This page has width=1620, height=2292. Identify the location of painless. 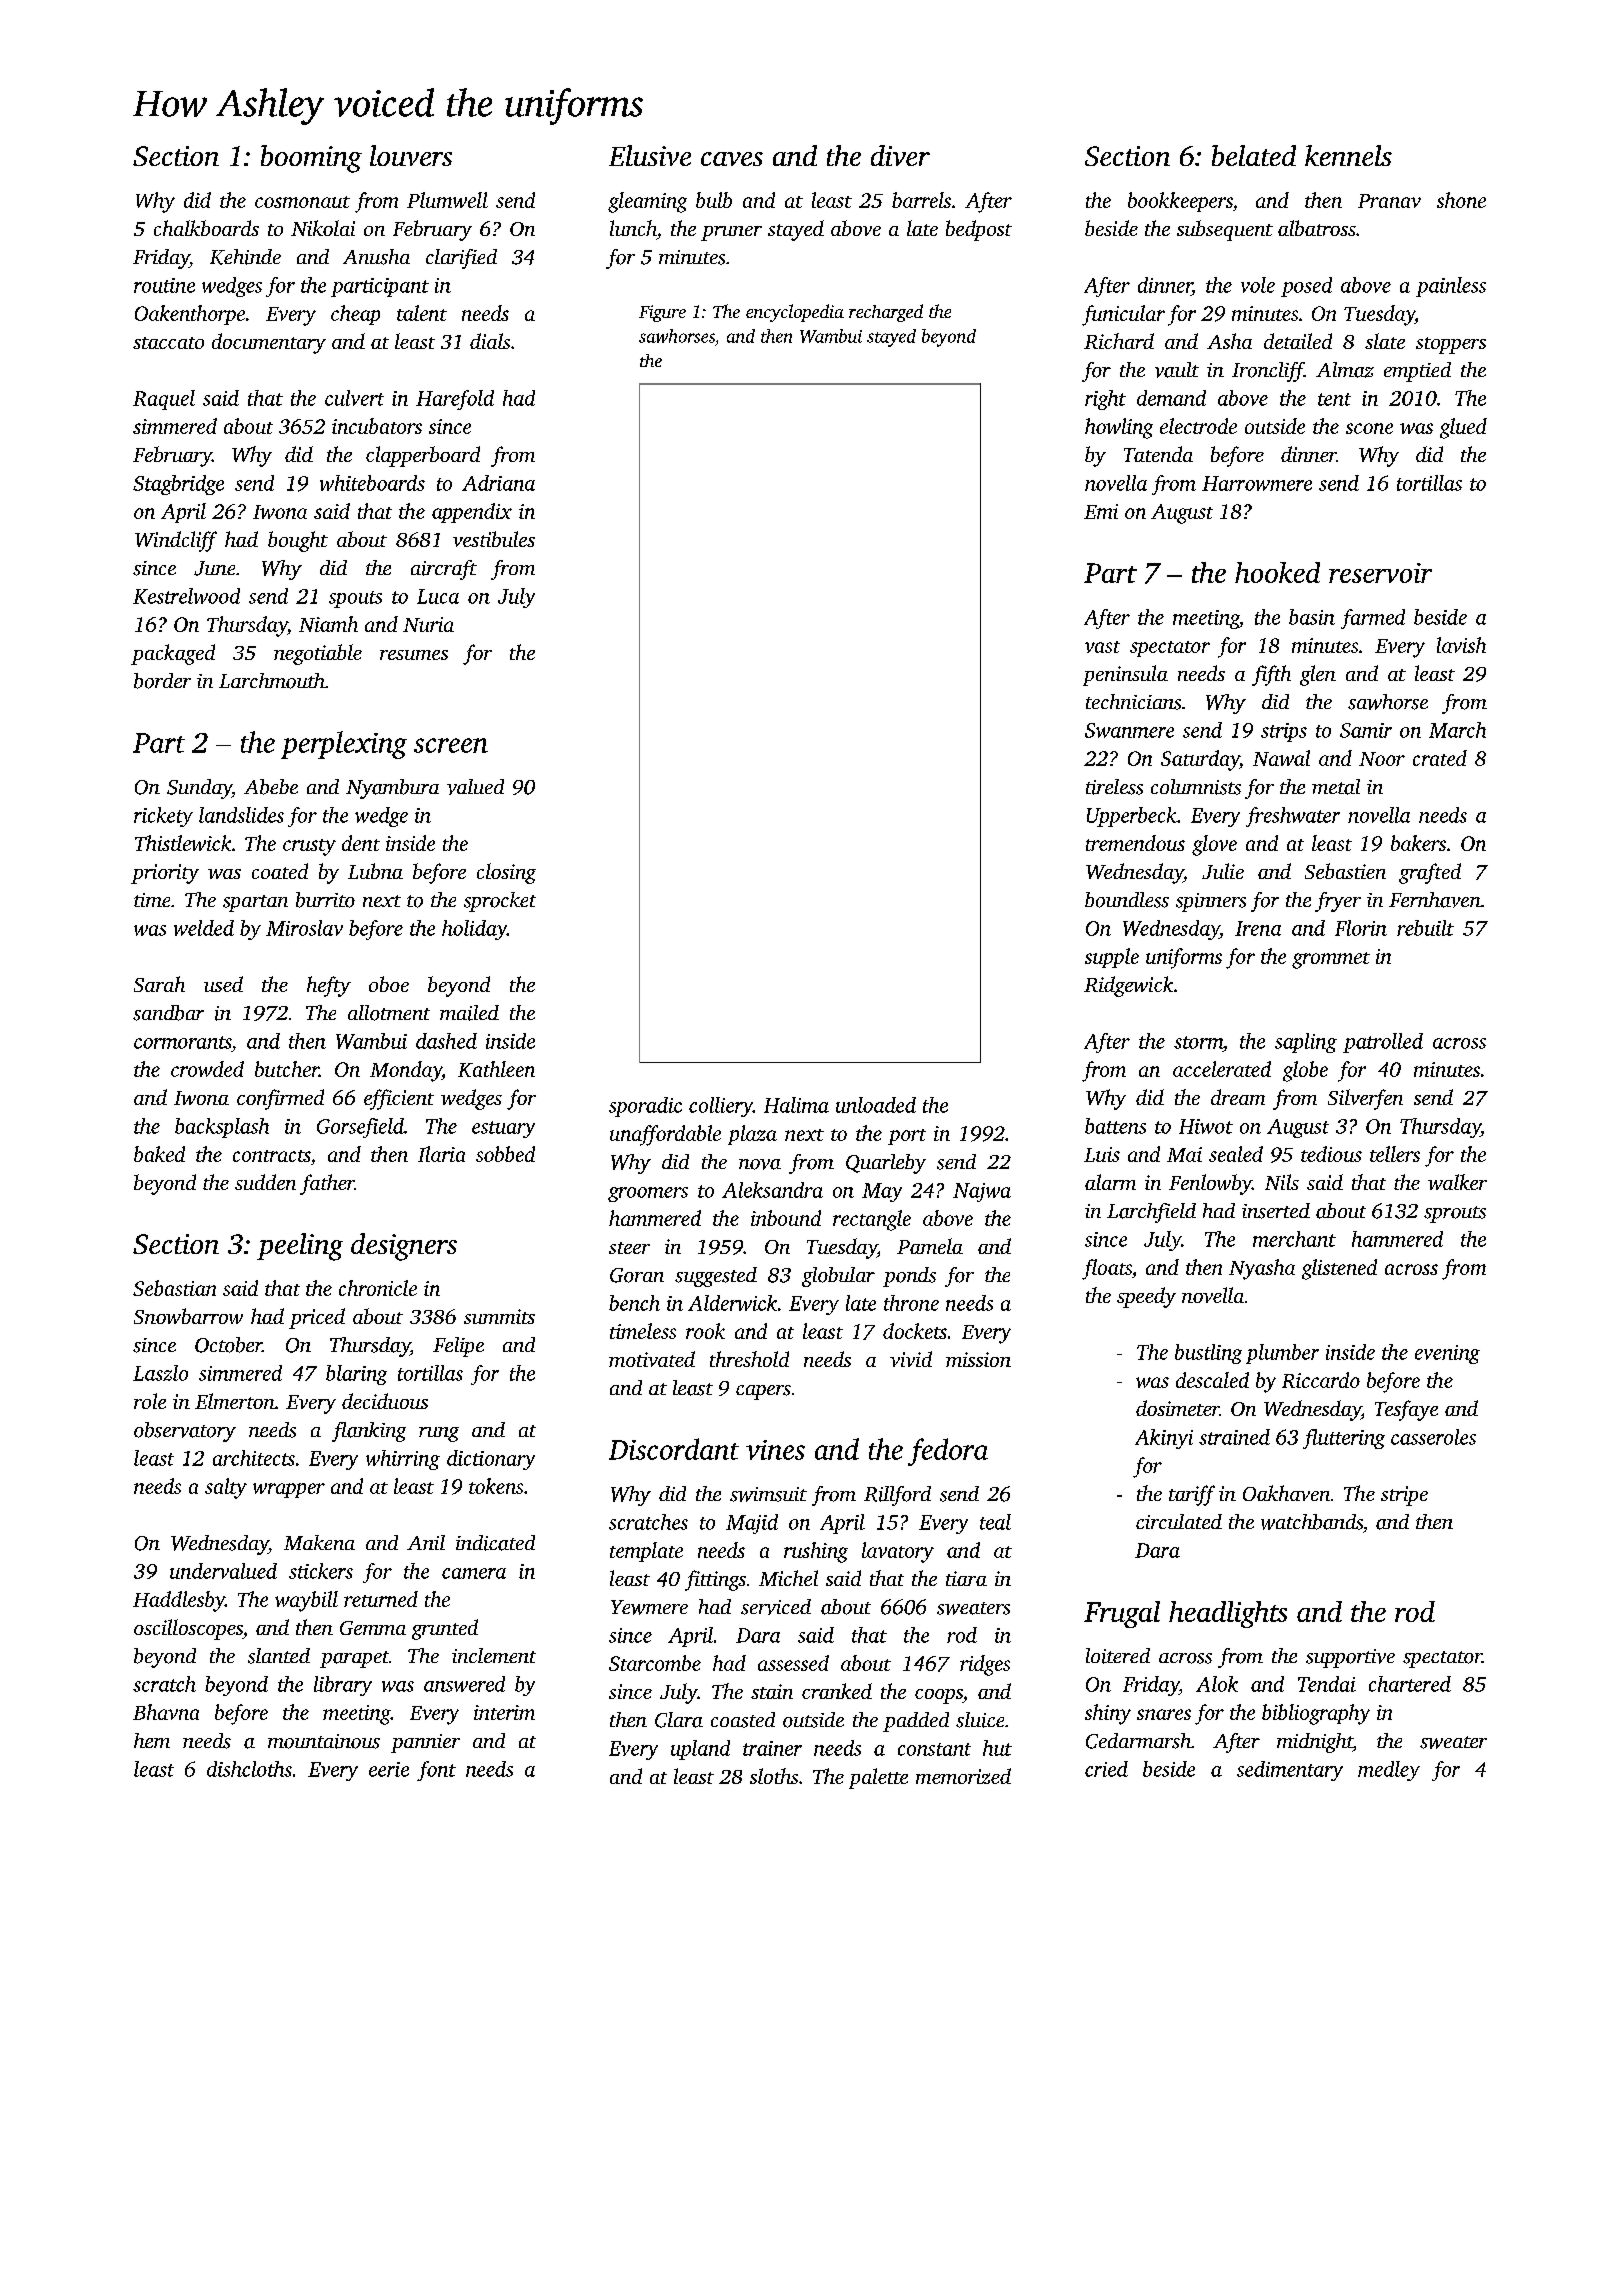
(1451, 287).
